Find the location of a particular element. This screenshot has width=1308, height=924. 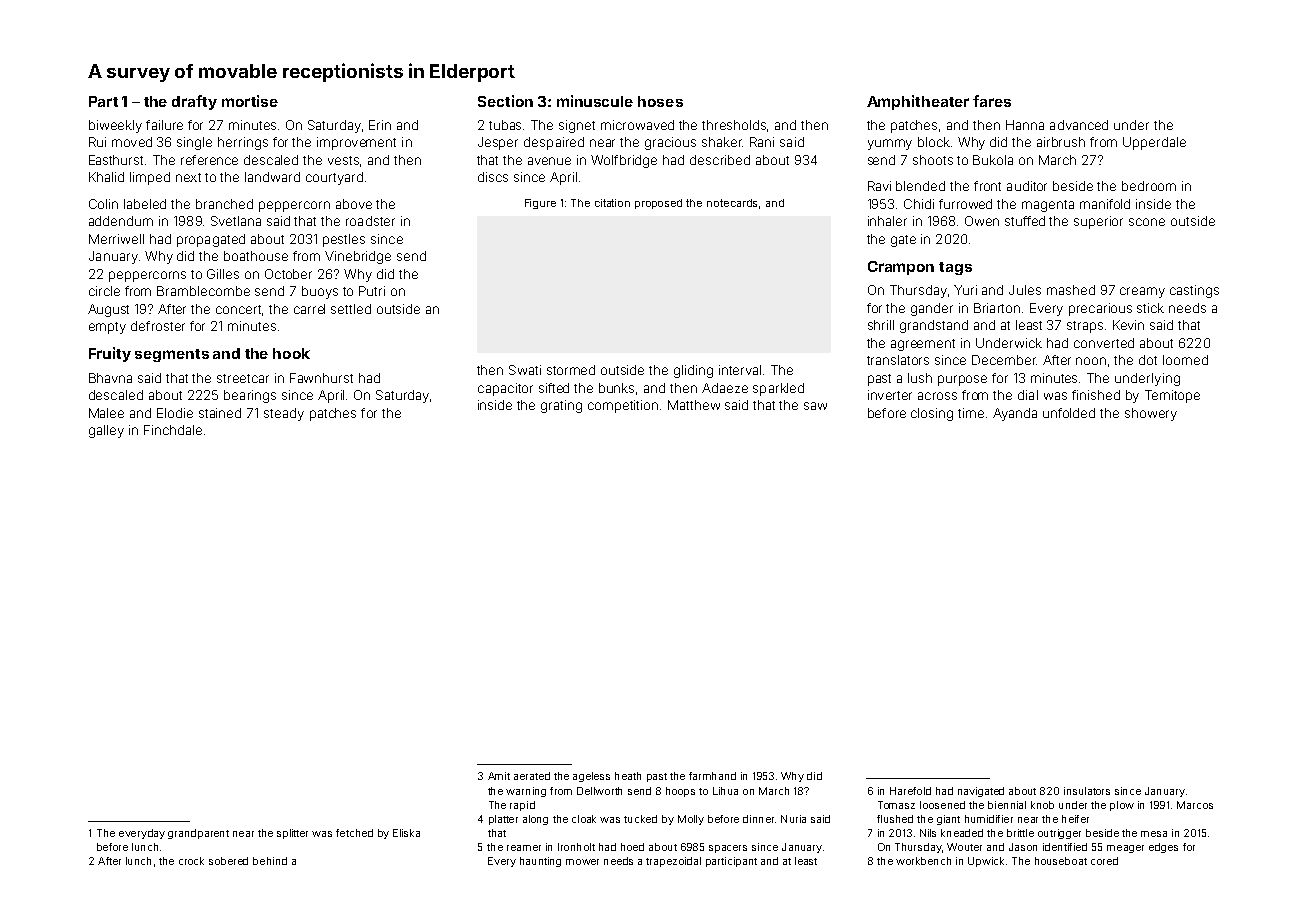

Harefold is located at coordinates (910, 791).
